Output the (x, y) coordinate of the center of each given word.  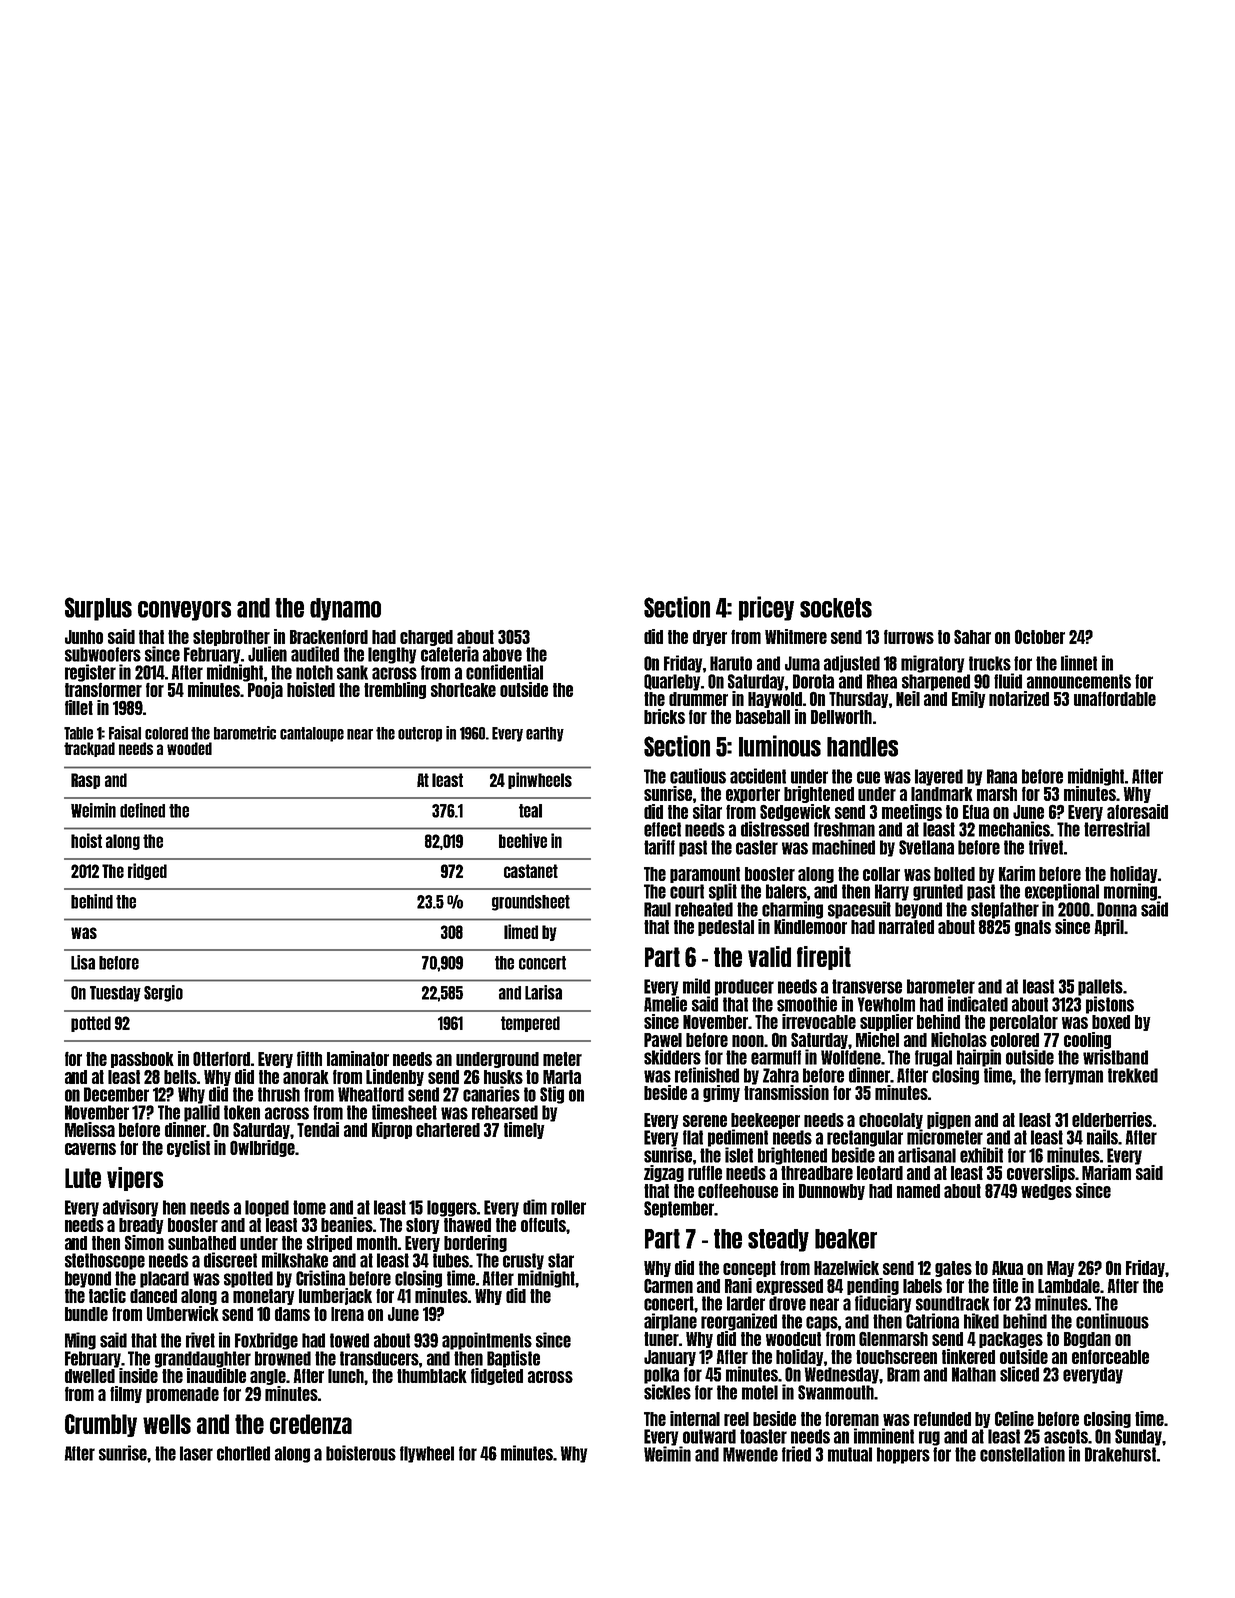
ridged (147, 871)
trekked (1133, 1075)
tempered (530, 1024)
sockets (836, 608)
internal (695, 1418)
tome (309, 1207)
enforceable (1110, 1356)
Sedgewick (795, 812)
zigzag (664, 1173)
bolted (954, 874)
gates (953, 1269)
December (116, 1094)
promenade (182, 1395)
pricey (766, 608)
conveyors (184, 611)
